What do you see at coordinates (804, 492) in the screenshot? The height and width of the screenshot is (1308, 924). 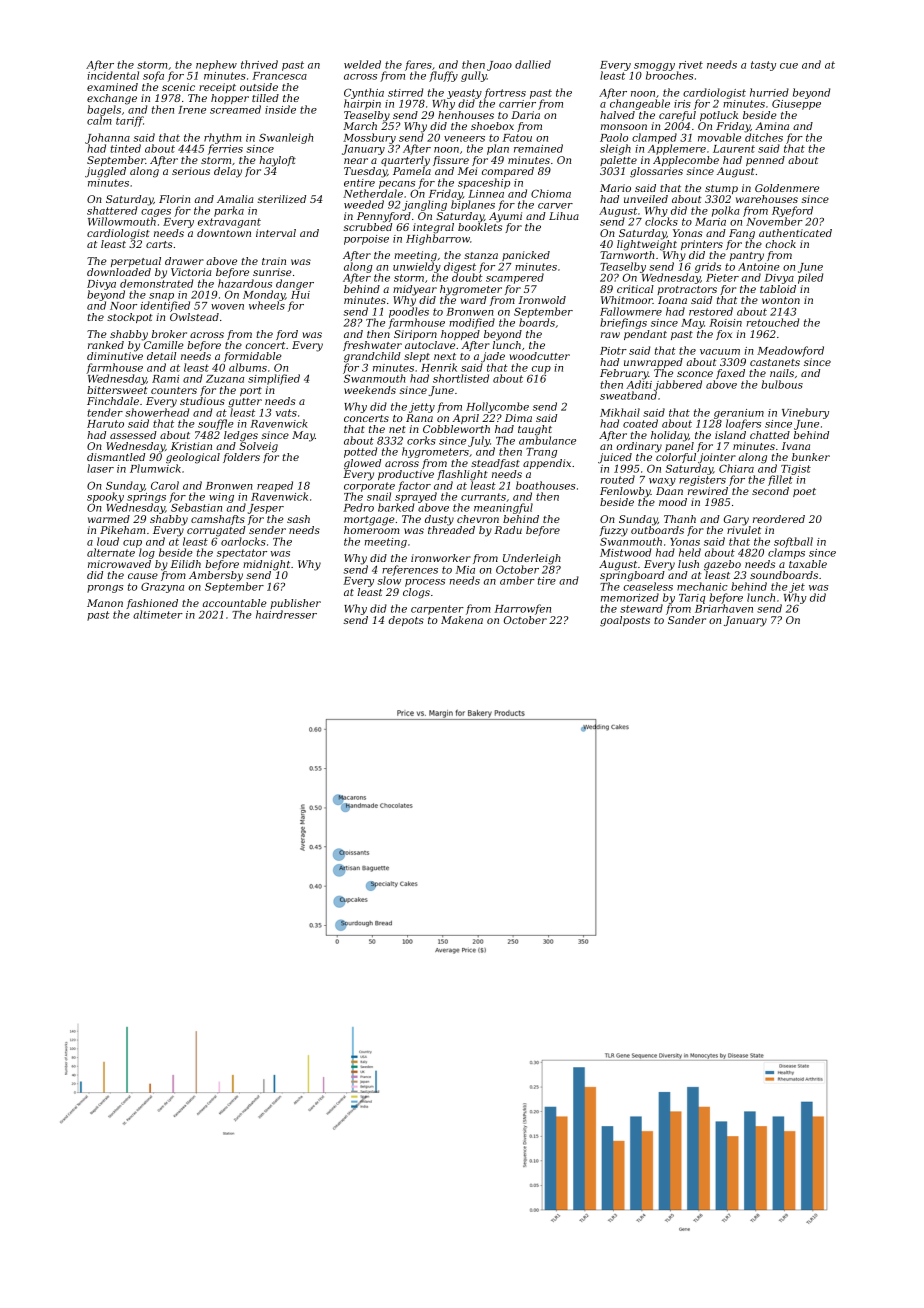 I see `poet` at bounding box center [804, 492].
